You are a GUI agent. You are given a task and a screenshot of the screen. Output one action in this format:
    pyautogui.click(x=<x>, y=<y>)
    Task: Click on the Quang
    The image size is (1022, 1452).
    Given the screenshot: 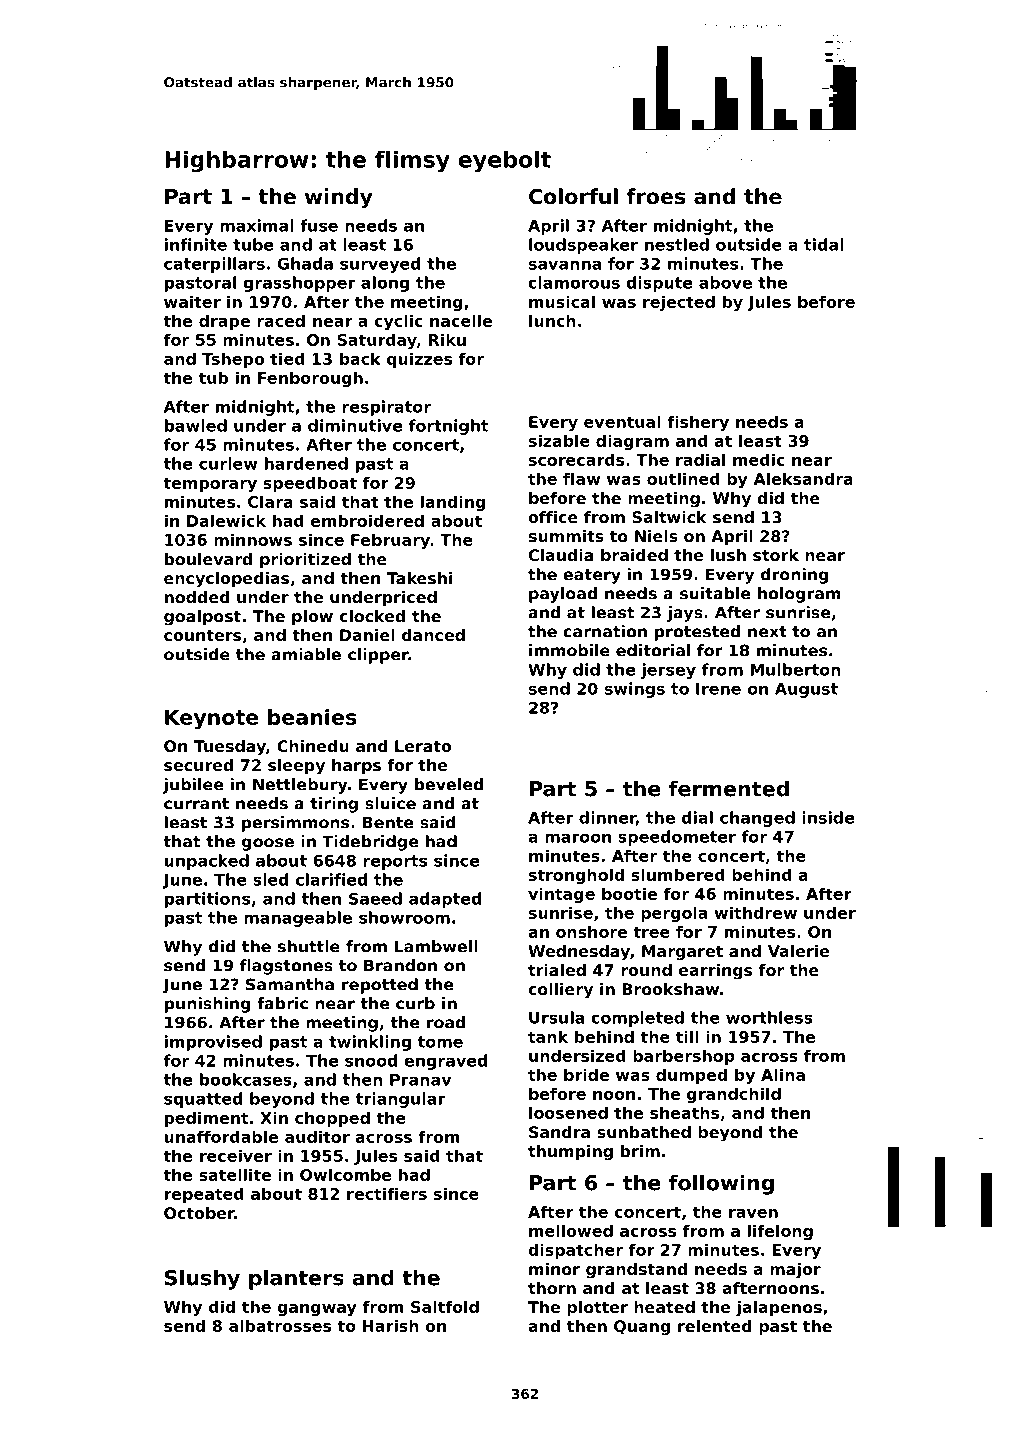 What is the action you would take?
    pyautogui.click(x=642, y=1328)
